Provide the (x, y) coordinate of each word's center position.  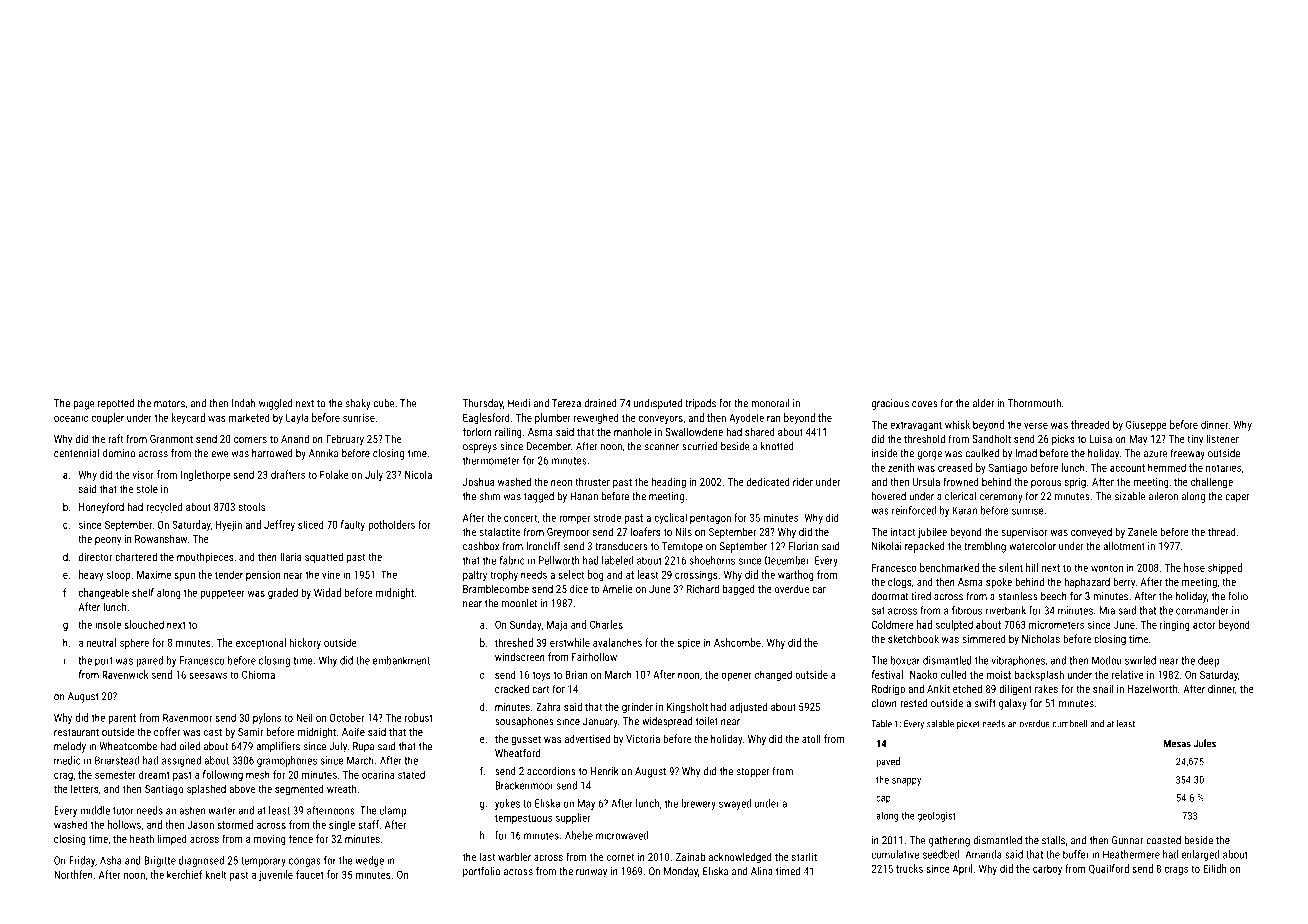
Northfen (73, 874)
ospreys (480, 448)
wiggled (275, 404)
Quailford (1109, 869)
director (95, 556)
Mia (1107, 610)
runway (591, 873)
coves (925, 404)
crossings (696, 575)
